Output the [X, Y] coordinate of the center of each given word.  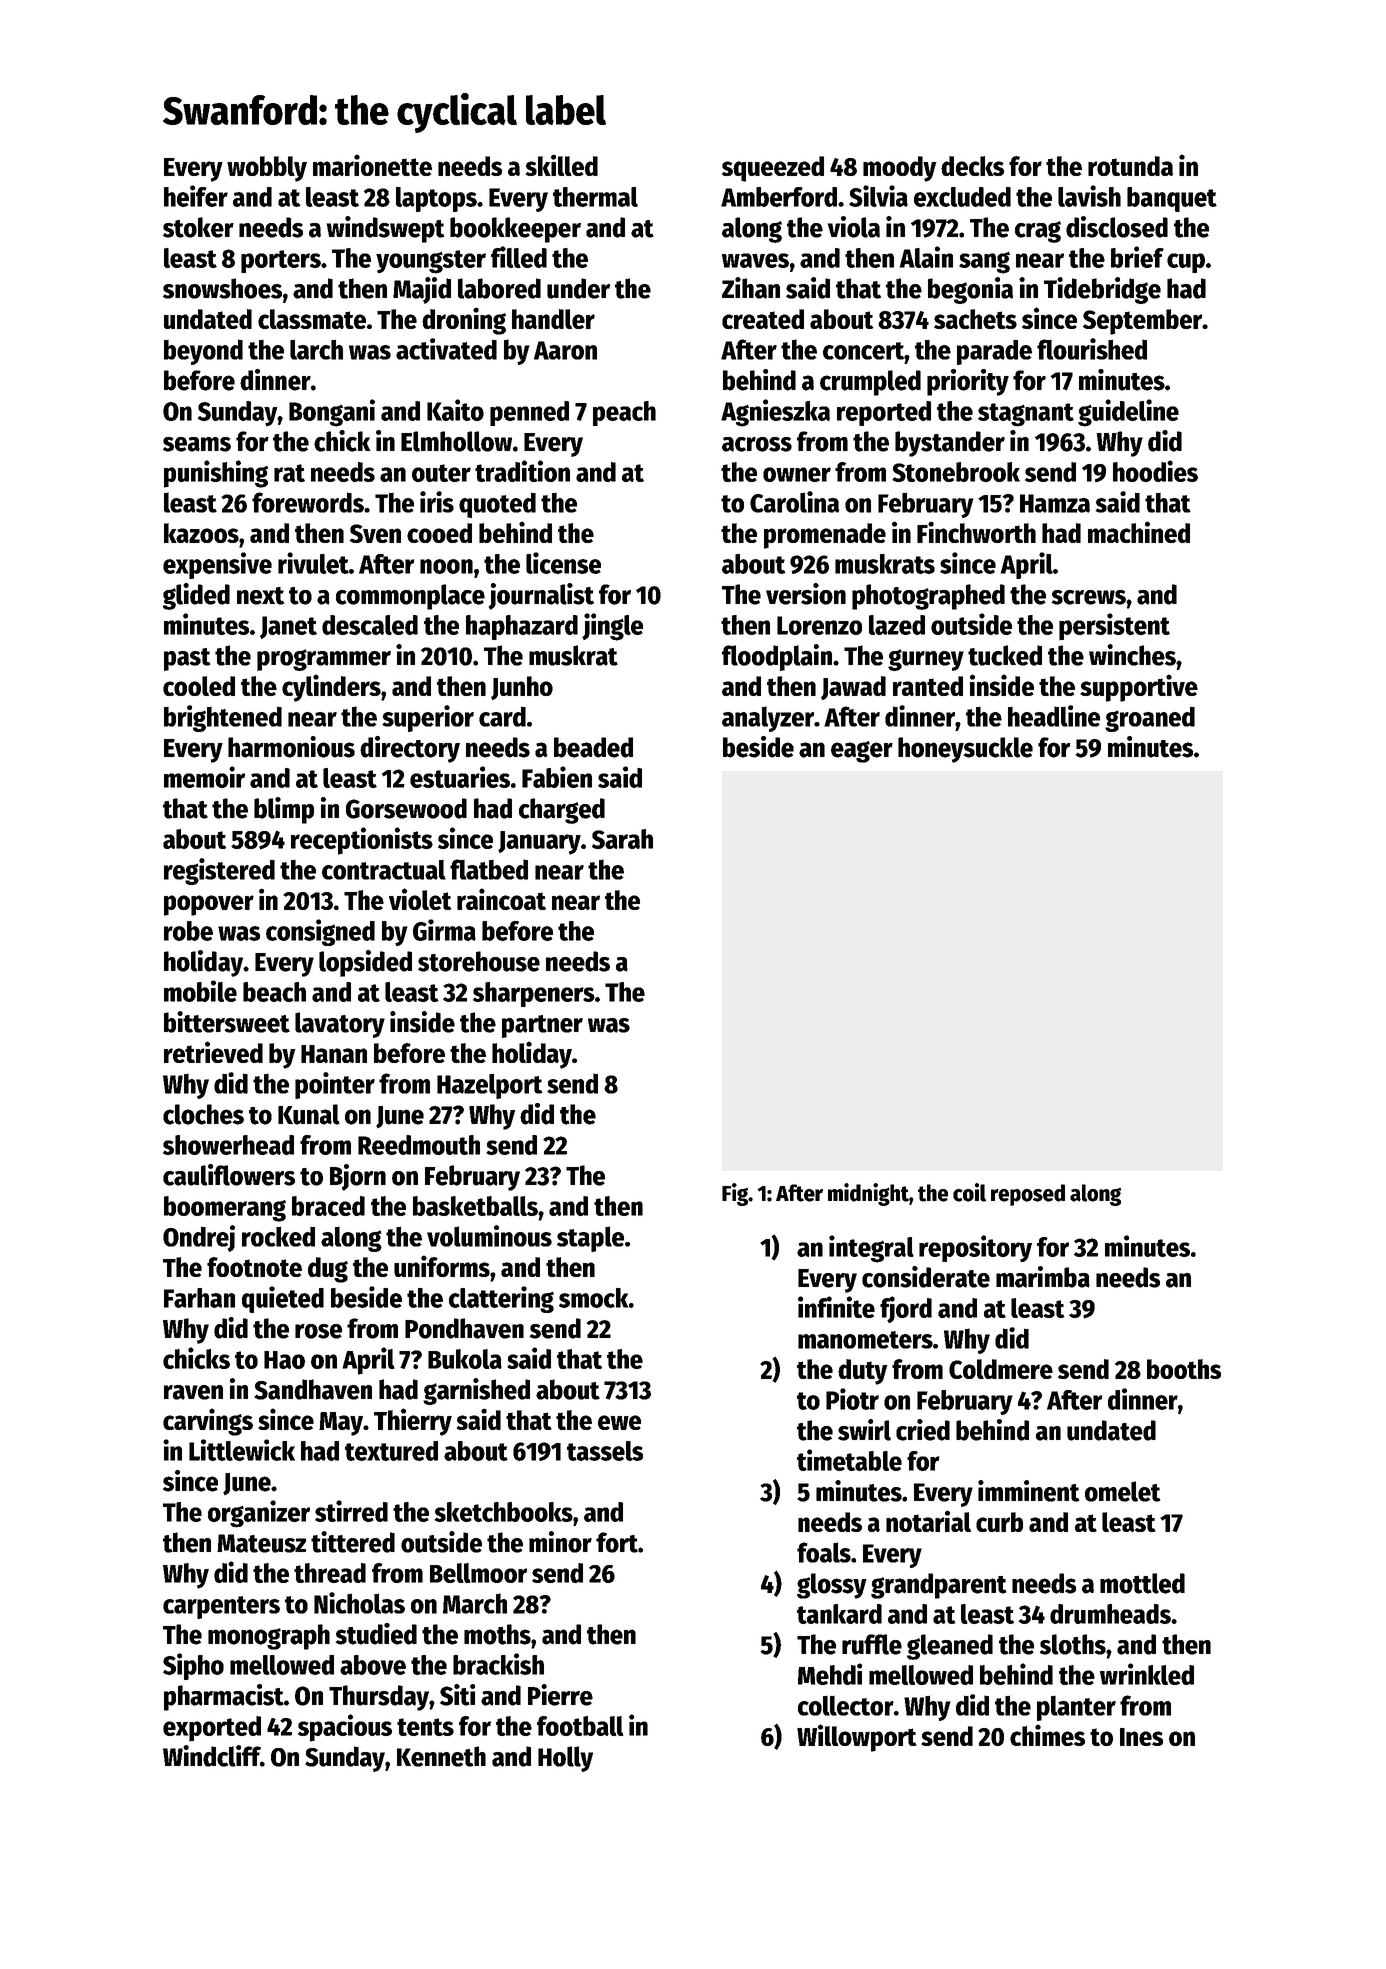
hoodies [1155, 471]
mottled [1142, 1583]
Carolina [794, 502]
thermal [595, 197]
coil [969, 1192]
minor [560, 1542]
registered [219, 871]
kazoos [201, 533]
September [1142, 322]
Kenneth [441, 1756]
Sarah [622, 839]
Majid [422, 290]
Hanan [334, 1054]
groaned [1150, 719]
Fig [735, 1194]
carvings [208, 1422]
